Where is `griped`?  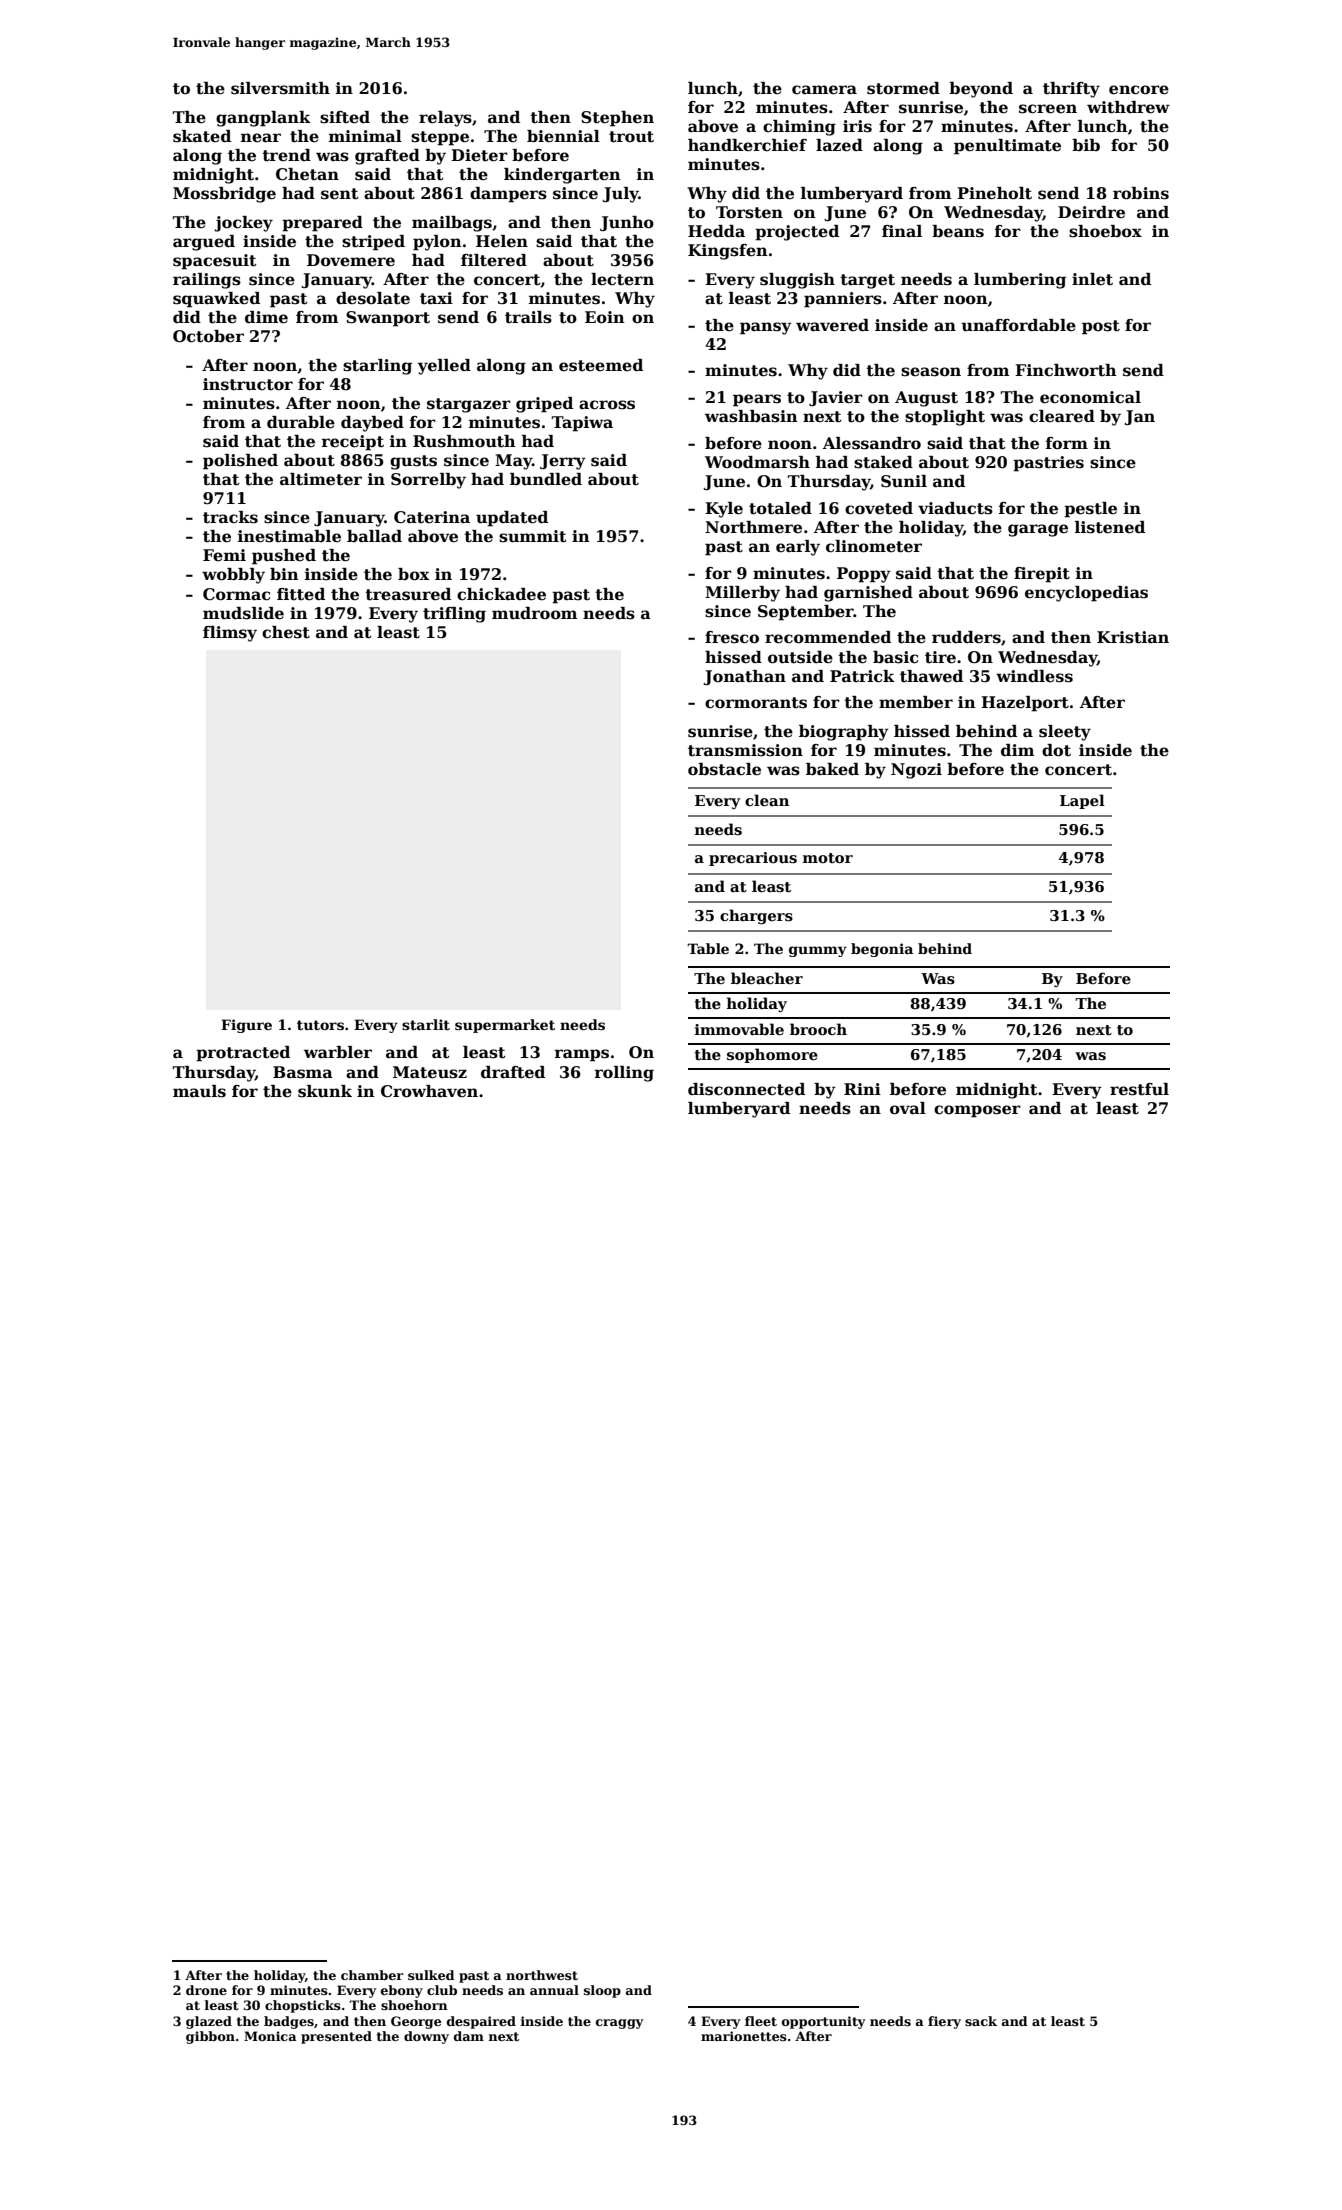 griped is located at coordinates (544, 405).
